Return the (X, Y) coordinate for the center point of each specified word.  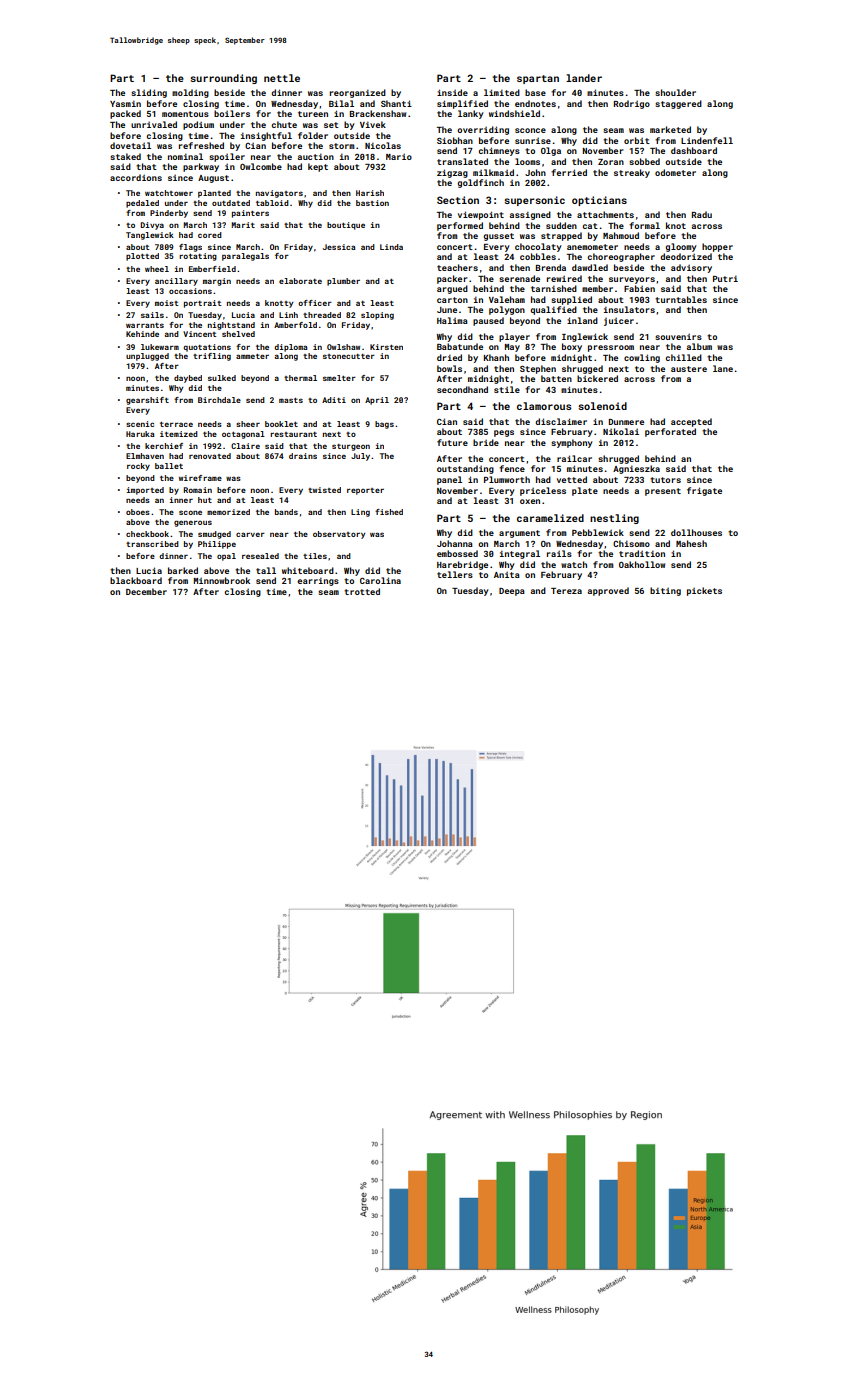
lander (584, 78)
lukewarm (160, 347)
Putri (725, 278)
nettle (282, 78)
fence (512, 468)
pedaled (142, 204)
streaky (632, 173)
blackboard (136, 580)
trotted (362, 591)
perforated (670, 432)
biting (665, 591)
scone (190, 512)
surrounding (223, 79)
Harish (370, 193)
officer (315, 303)
